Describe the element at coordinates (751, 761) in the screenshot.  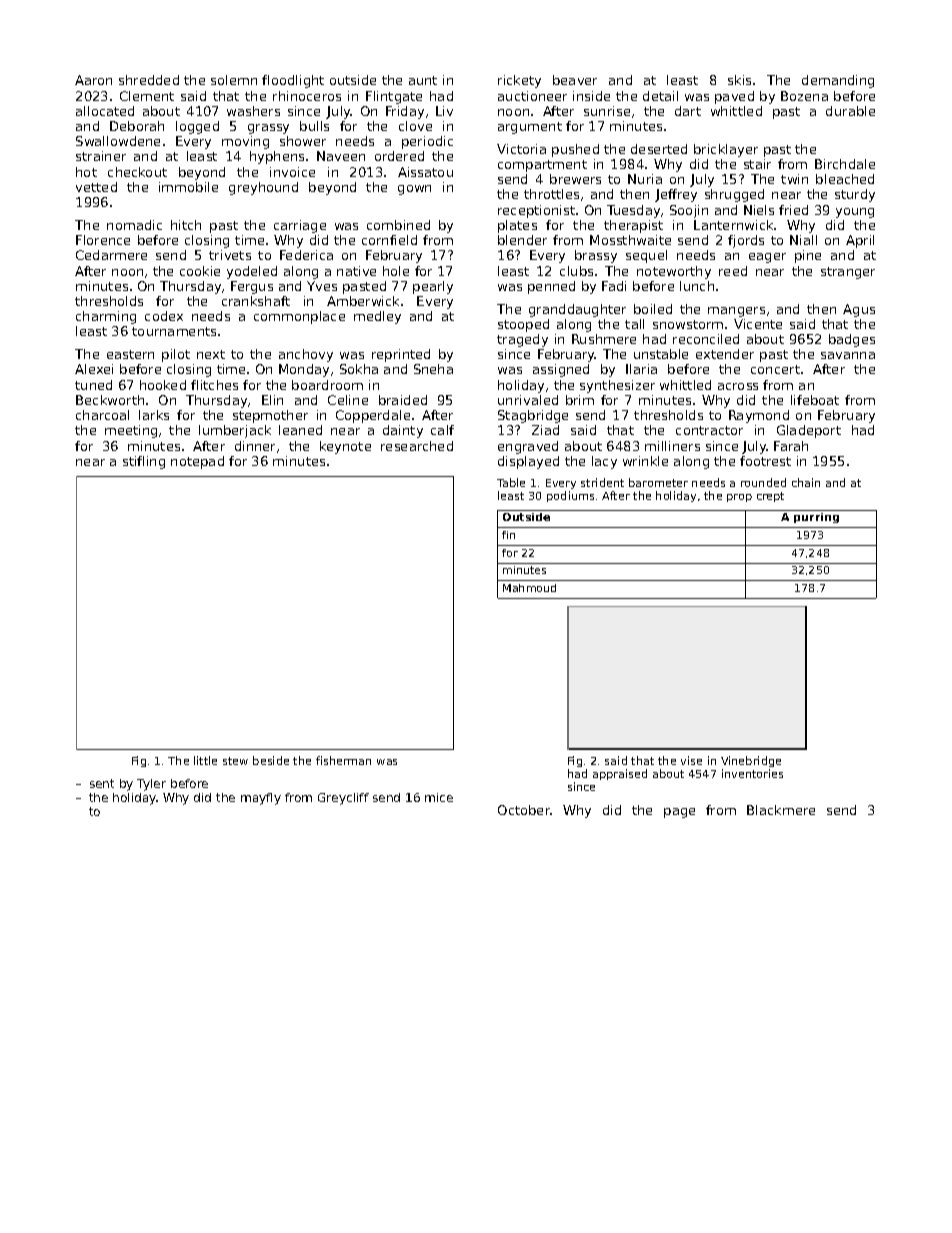
I see `Vinebridge` at that location.
